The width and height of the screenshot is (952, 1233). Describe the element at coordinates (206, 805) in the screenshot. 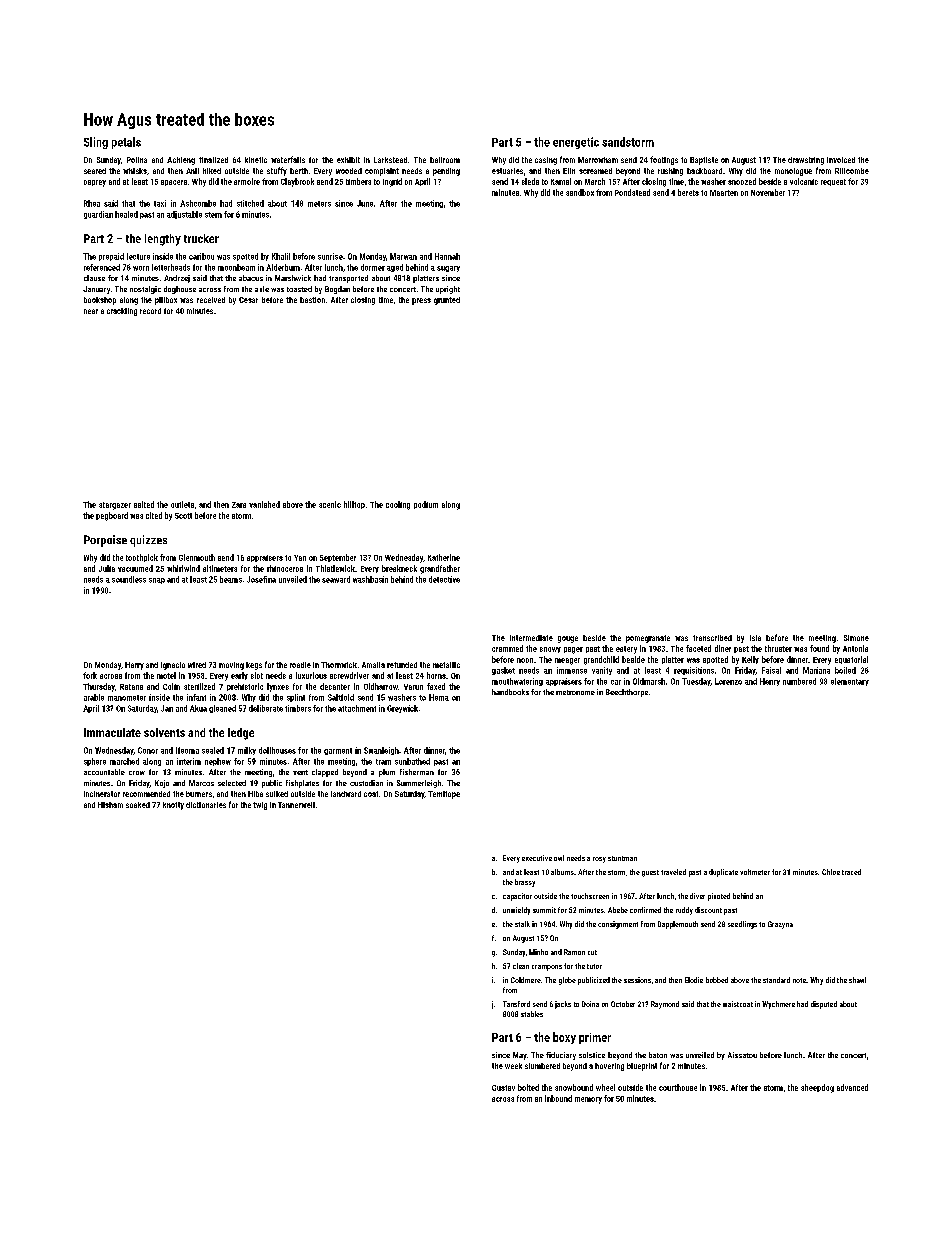

I see `dictionaries` at that location.
